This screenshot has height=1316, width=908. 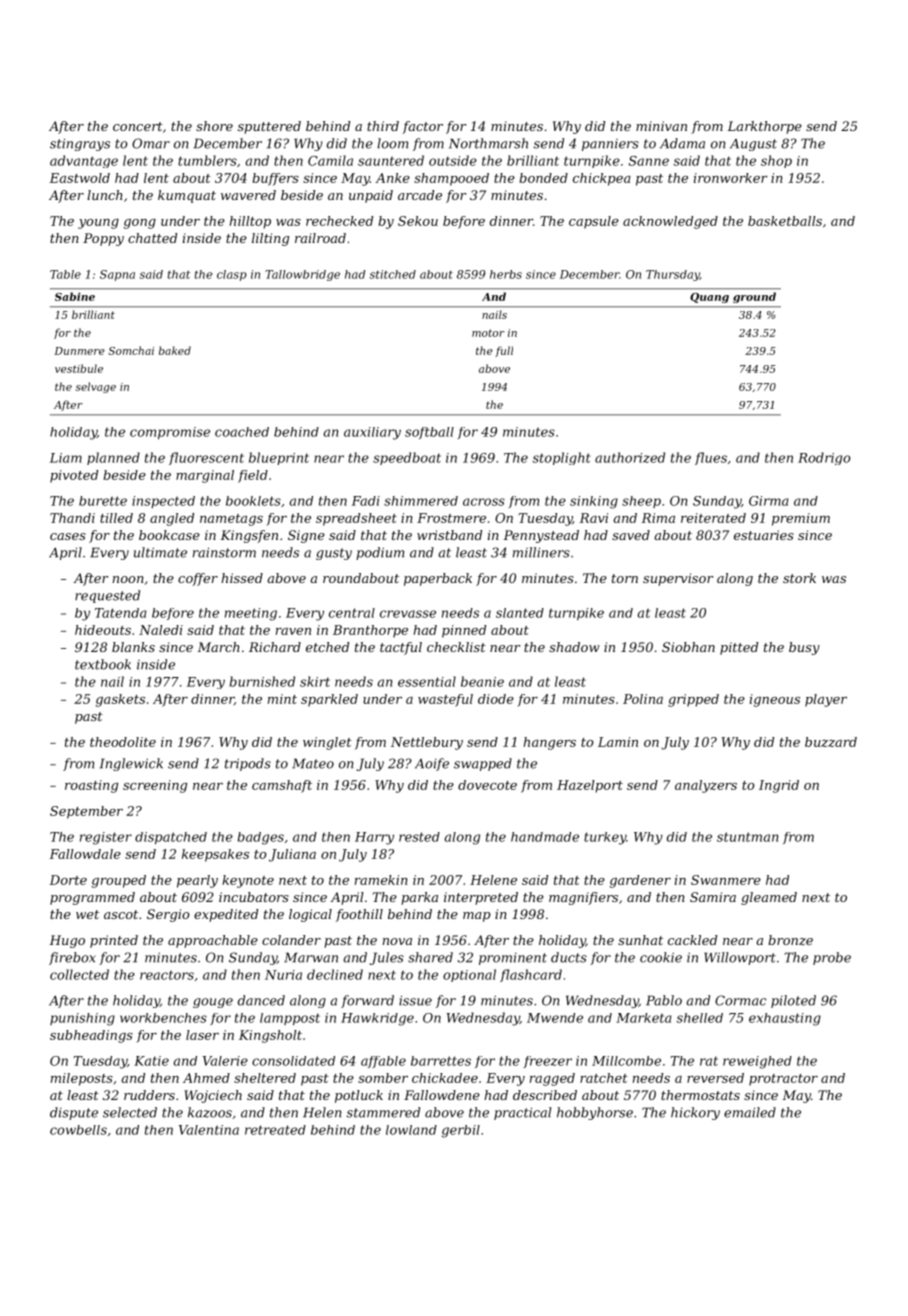 What do you see at coordinates (330, 160) in the screenshot?
I see `Camila` at bounding box center [330, 160].
